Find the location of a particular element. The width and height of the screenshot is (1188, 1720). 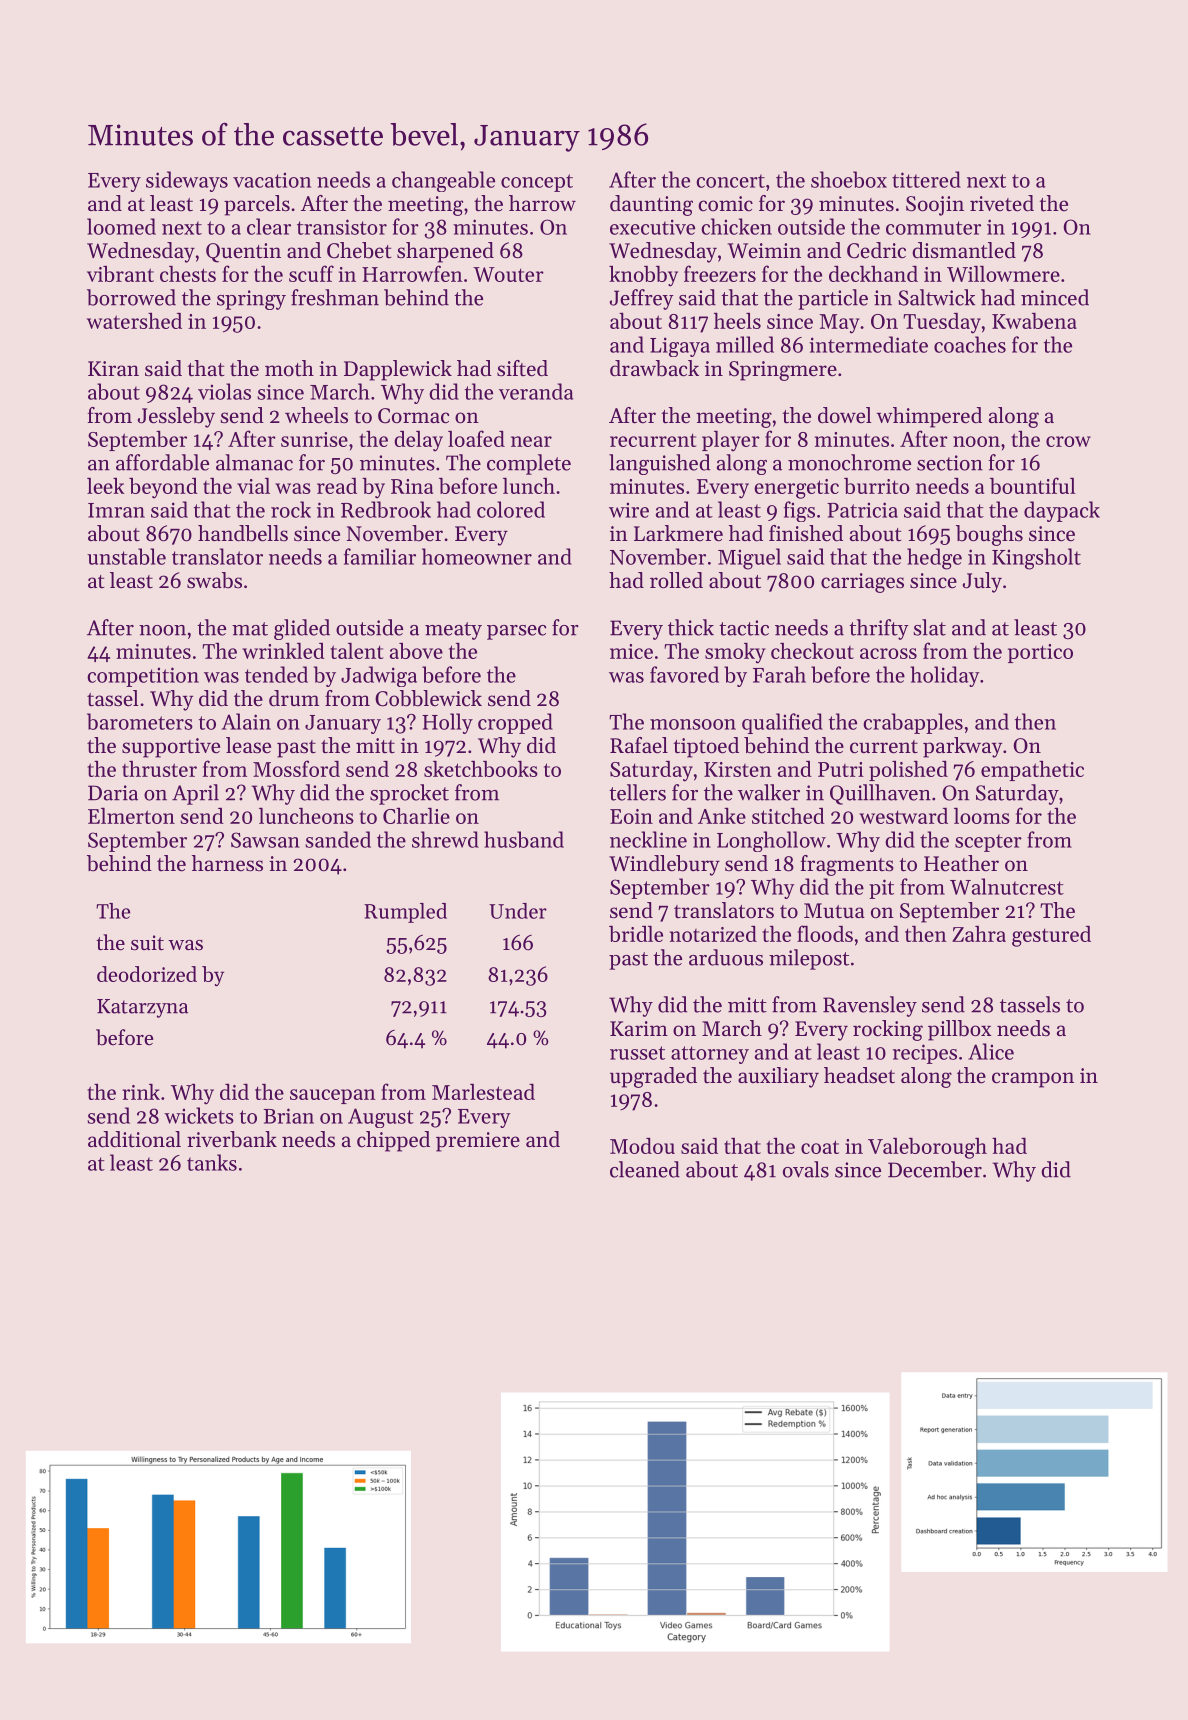

whimpered is located at coordinates (929, 417).
